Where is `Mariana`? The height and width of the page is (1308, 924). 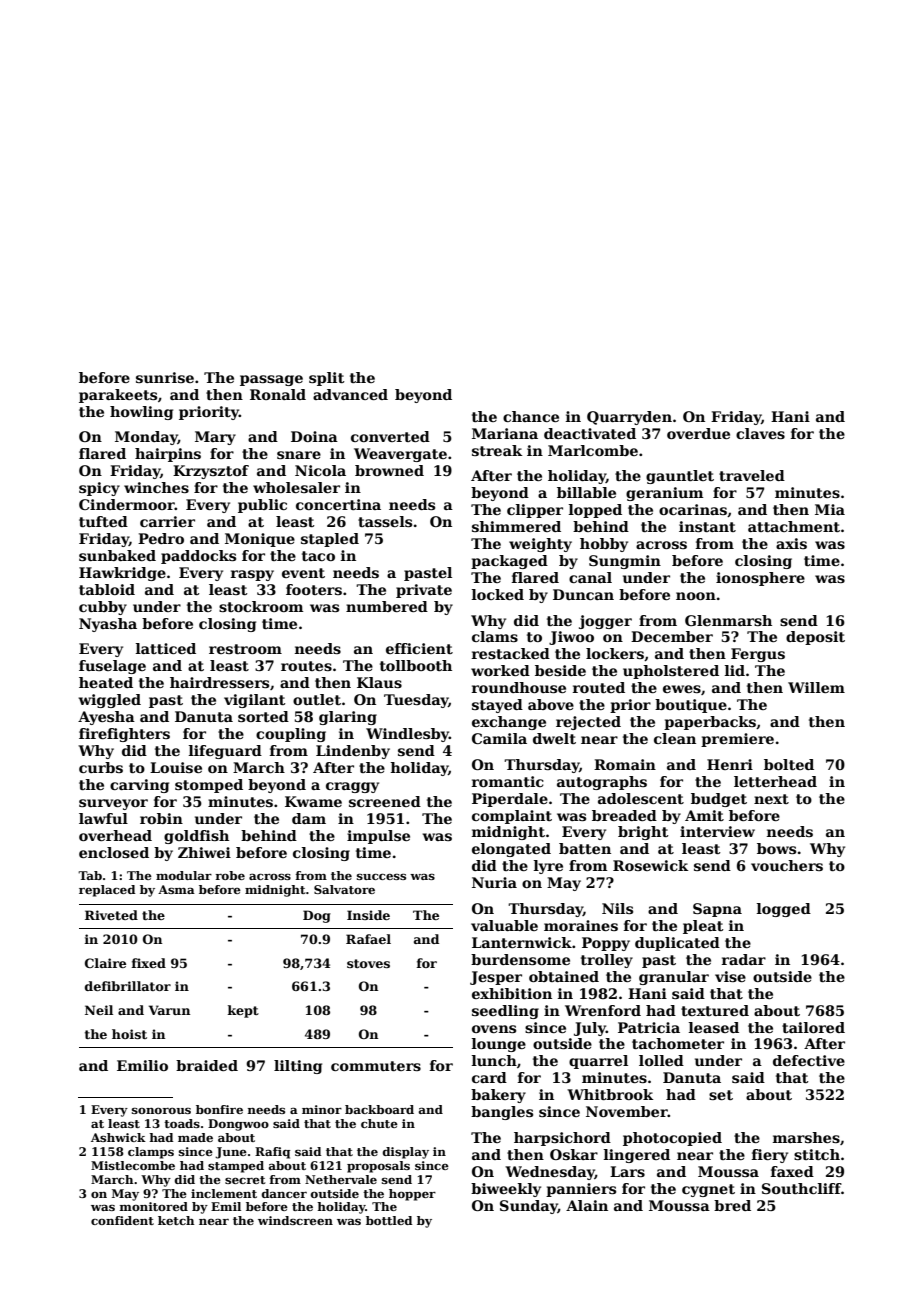 Mariana is located at coordinates (505, 433).
